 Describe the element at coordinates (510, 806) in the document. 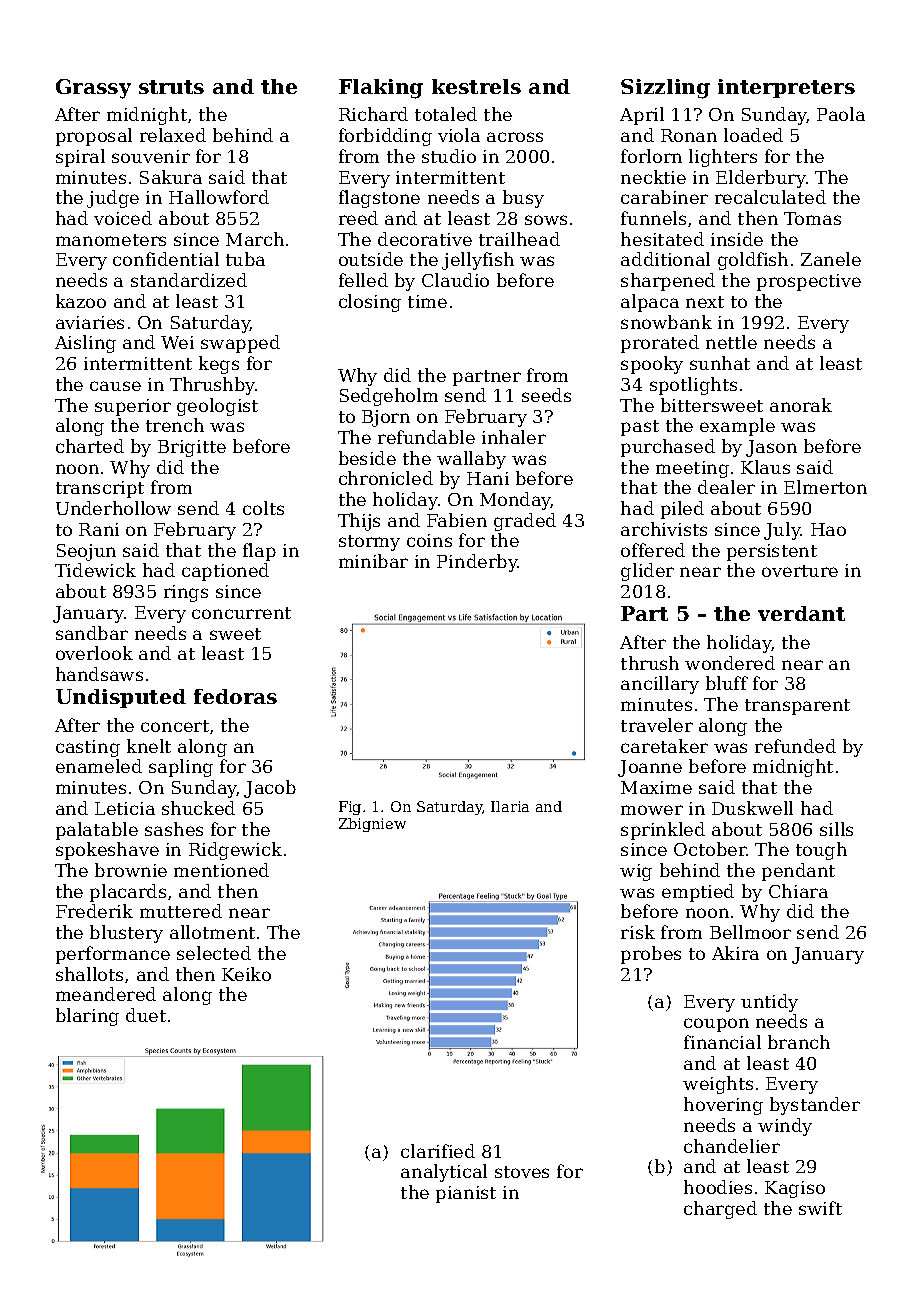

I see `Ilaria` at that location.
